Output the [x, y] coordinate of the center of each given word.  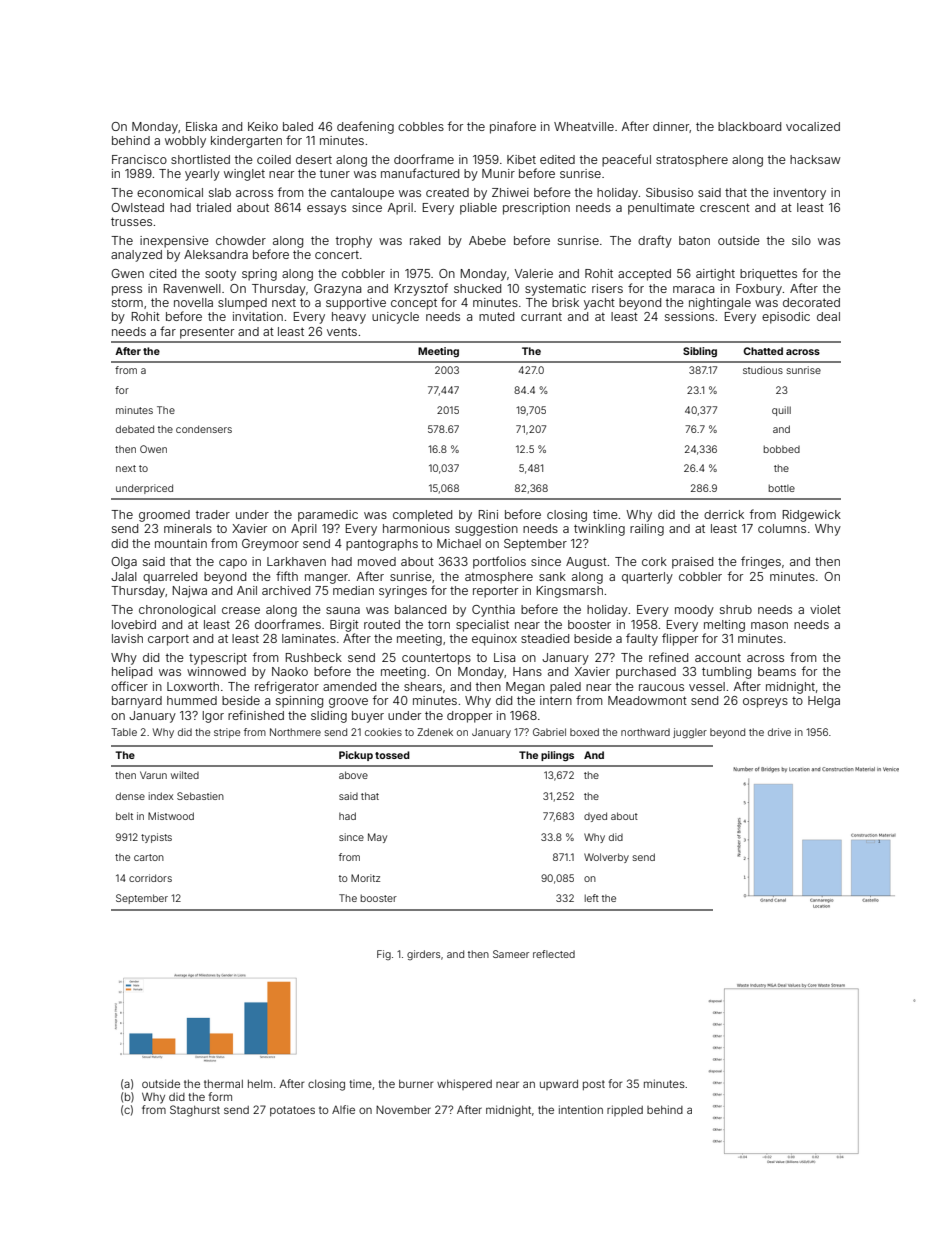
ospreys [765, 703]
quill [781, 411]
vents [342, 331]
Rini [488, 514]
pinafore [513, 127]
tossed [392, 755]
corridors [150, 878]
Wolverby [606, 858]
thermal [223, 1084]
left [592, 898]
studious [763, 370]
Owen [153, 449]
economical [170, 192]
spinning [299, 702]
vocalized [813, 126]
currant [541, 316]
